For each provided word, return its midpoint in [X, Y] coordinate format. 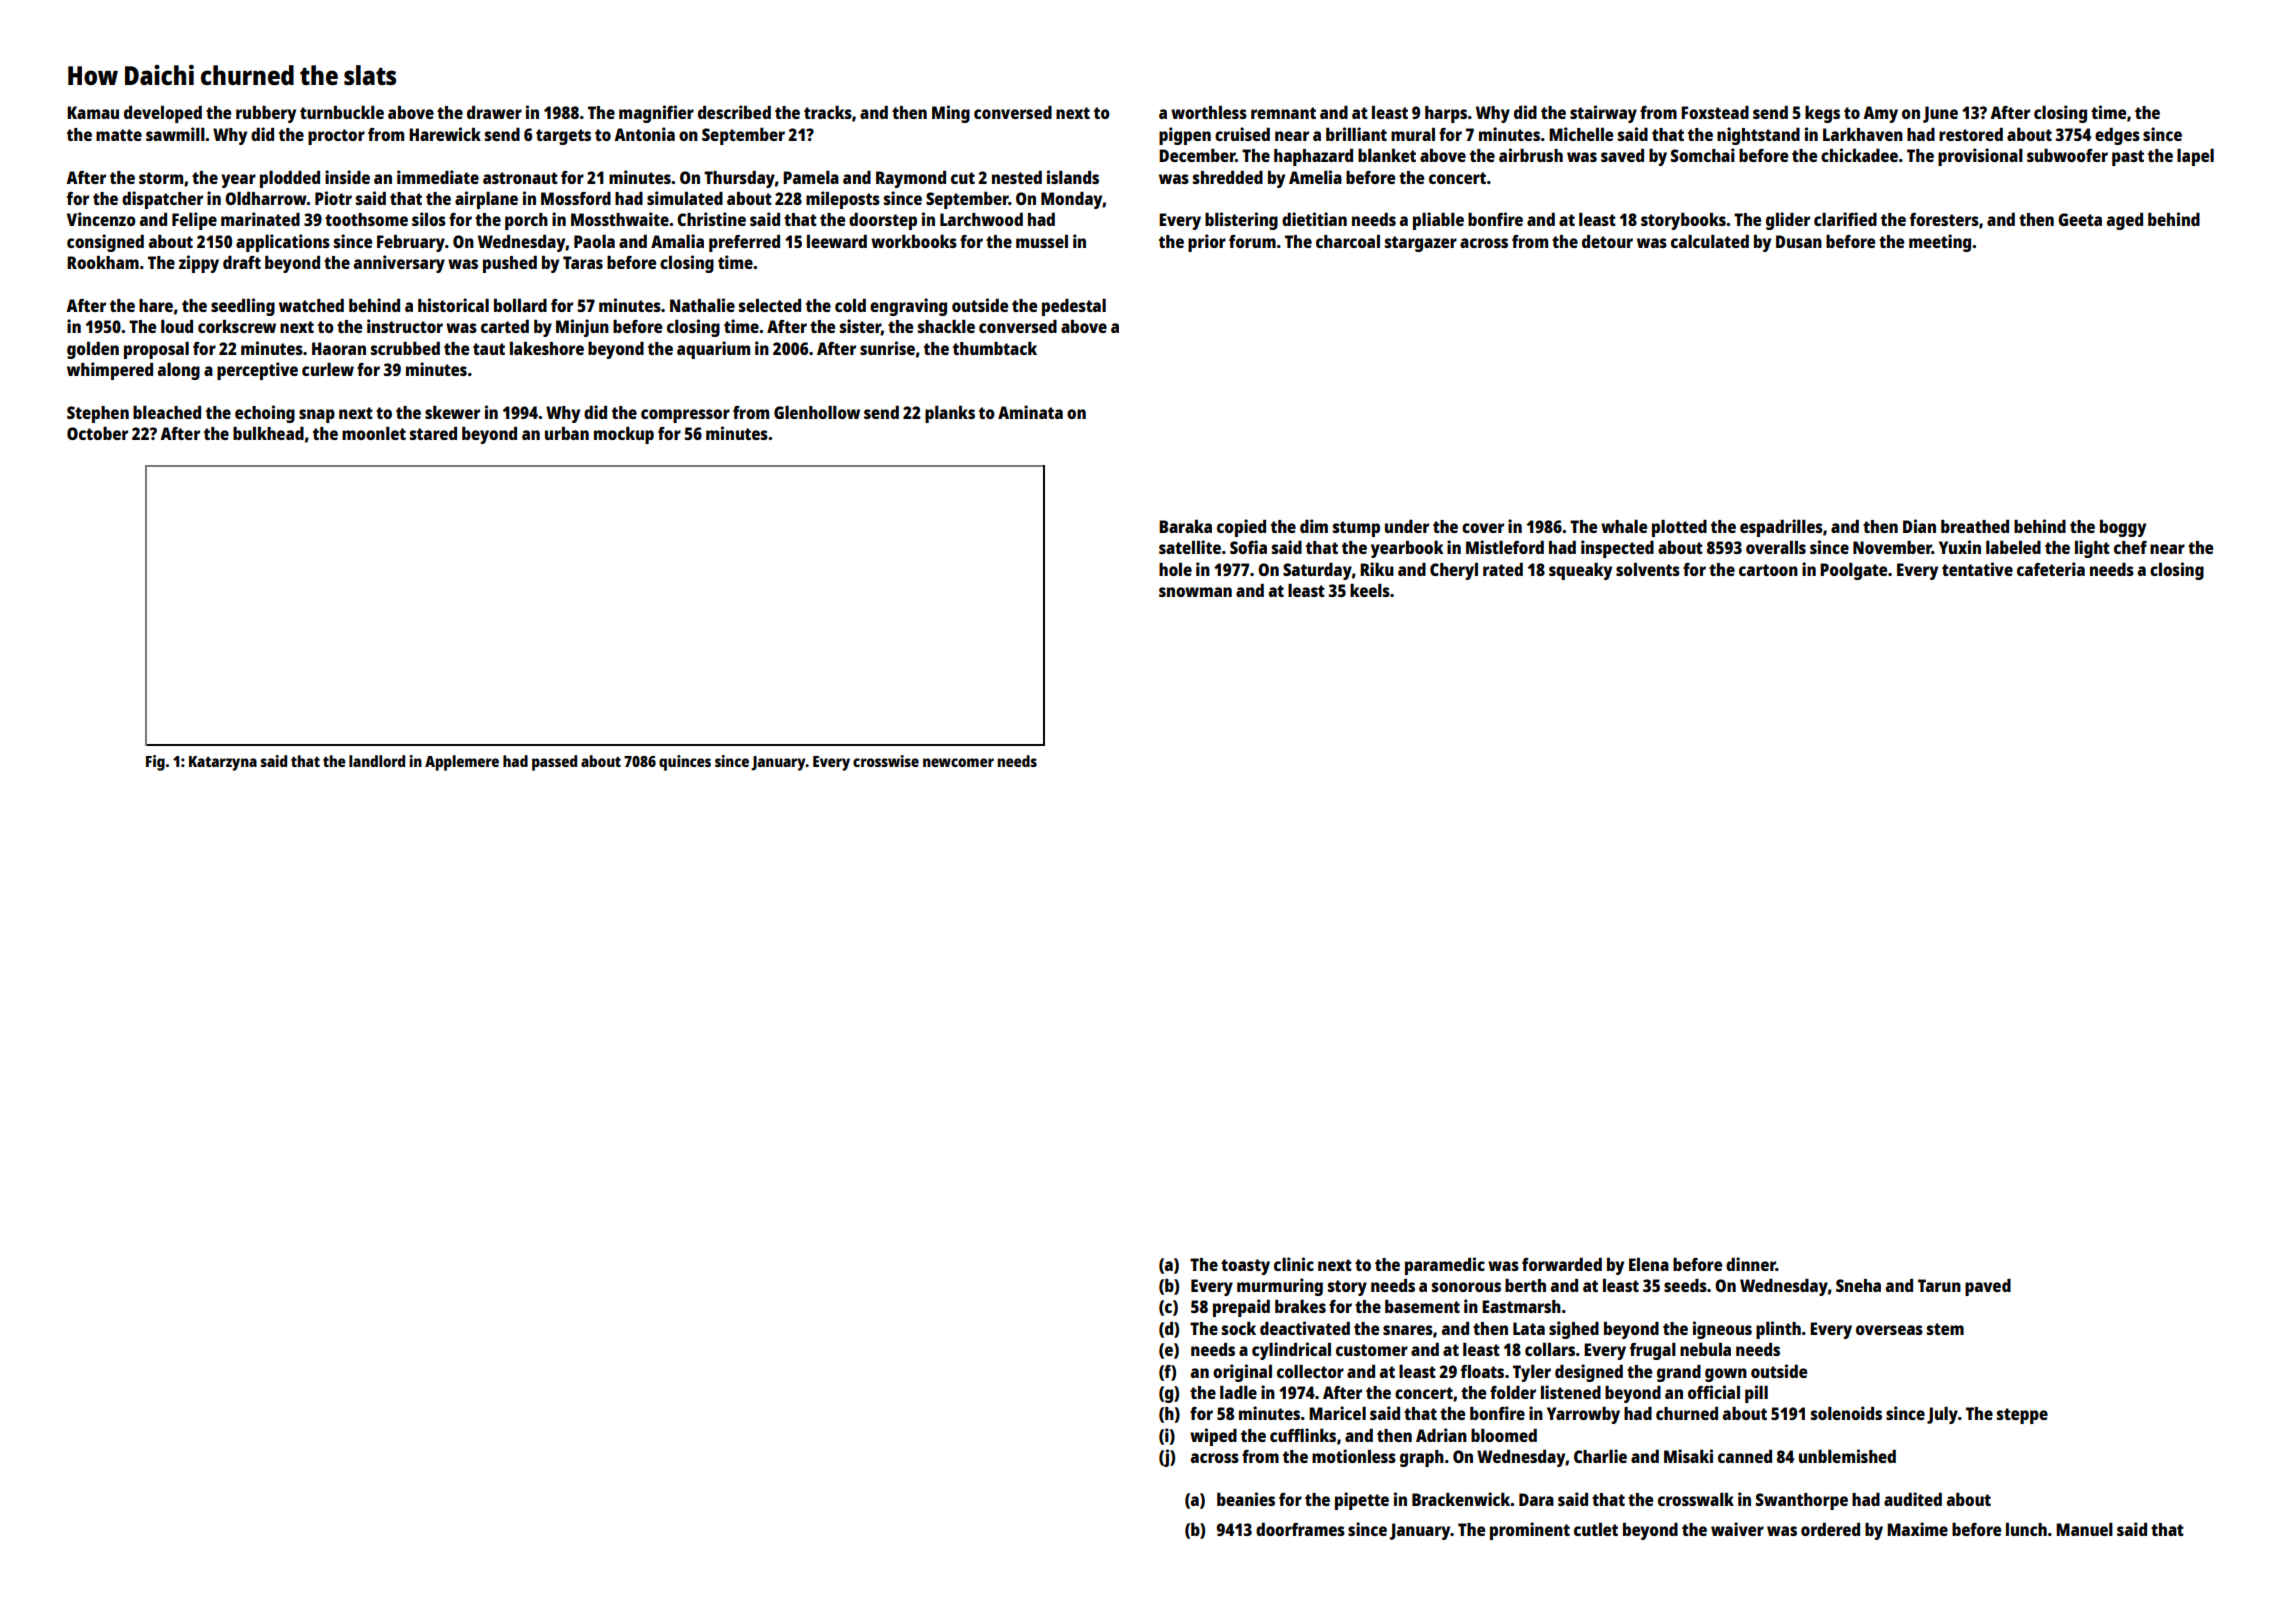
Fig [155, 763]
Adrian [1441, 1435]
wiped [1213, 1437]
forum [1252, 241]
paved [1988, 1287]
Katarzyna [223, 763]
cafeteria [2051, 569]
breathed [1975, 526]
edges [2117, 136]
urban [567, 433]
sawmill [175, 134]
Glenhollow [817, 412]
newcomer [958, 762]
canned [1745, 1456]
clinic [1294, 1264]
